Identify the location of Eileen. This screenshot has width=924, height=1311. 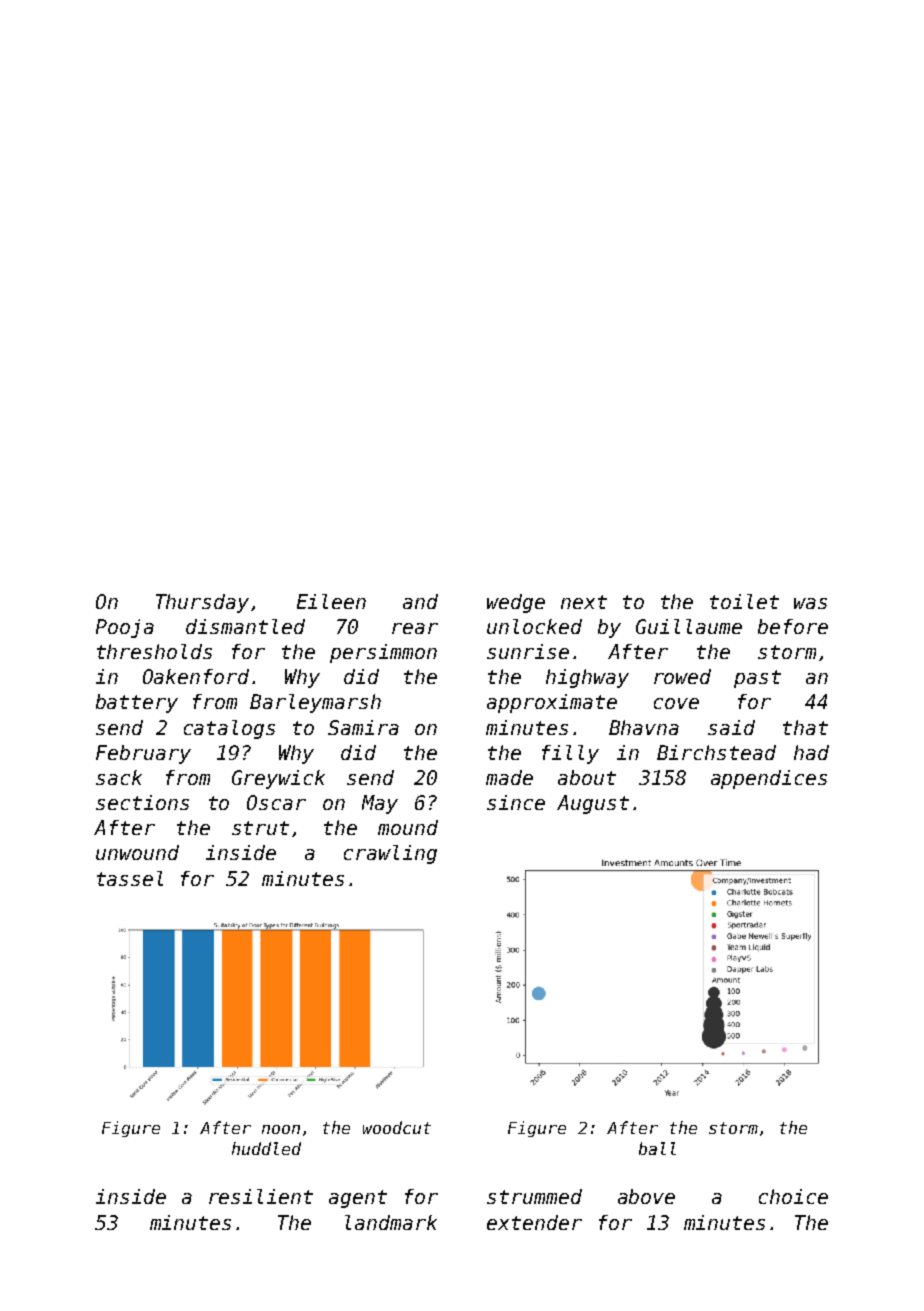
(331, 601).
